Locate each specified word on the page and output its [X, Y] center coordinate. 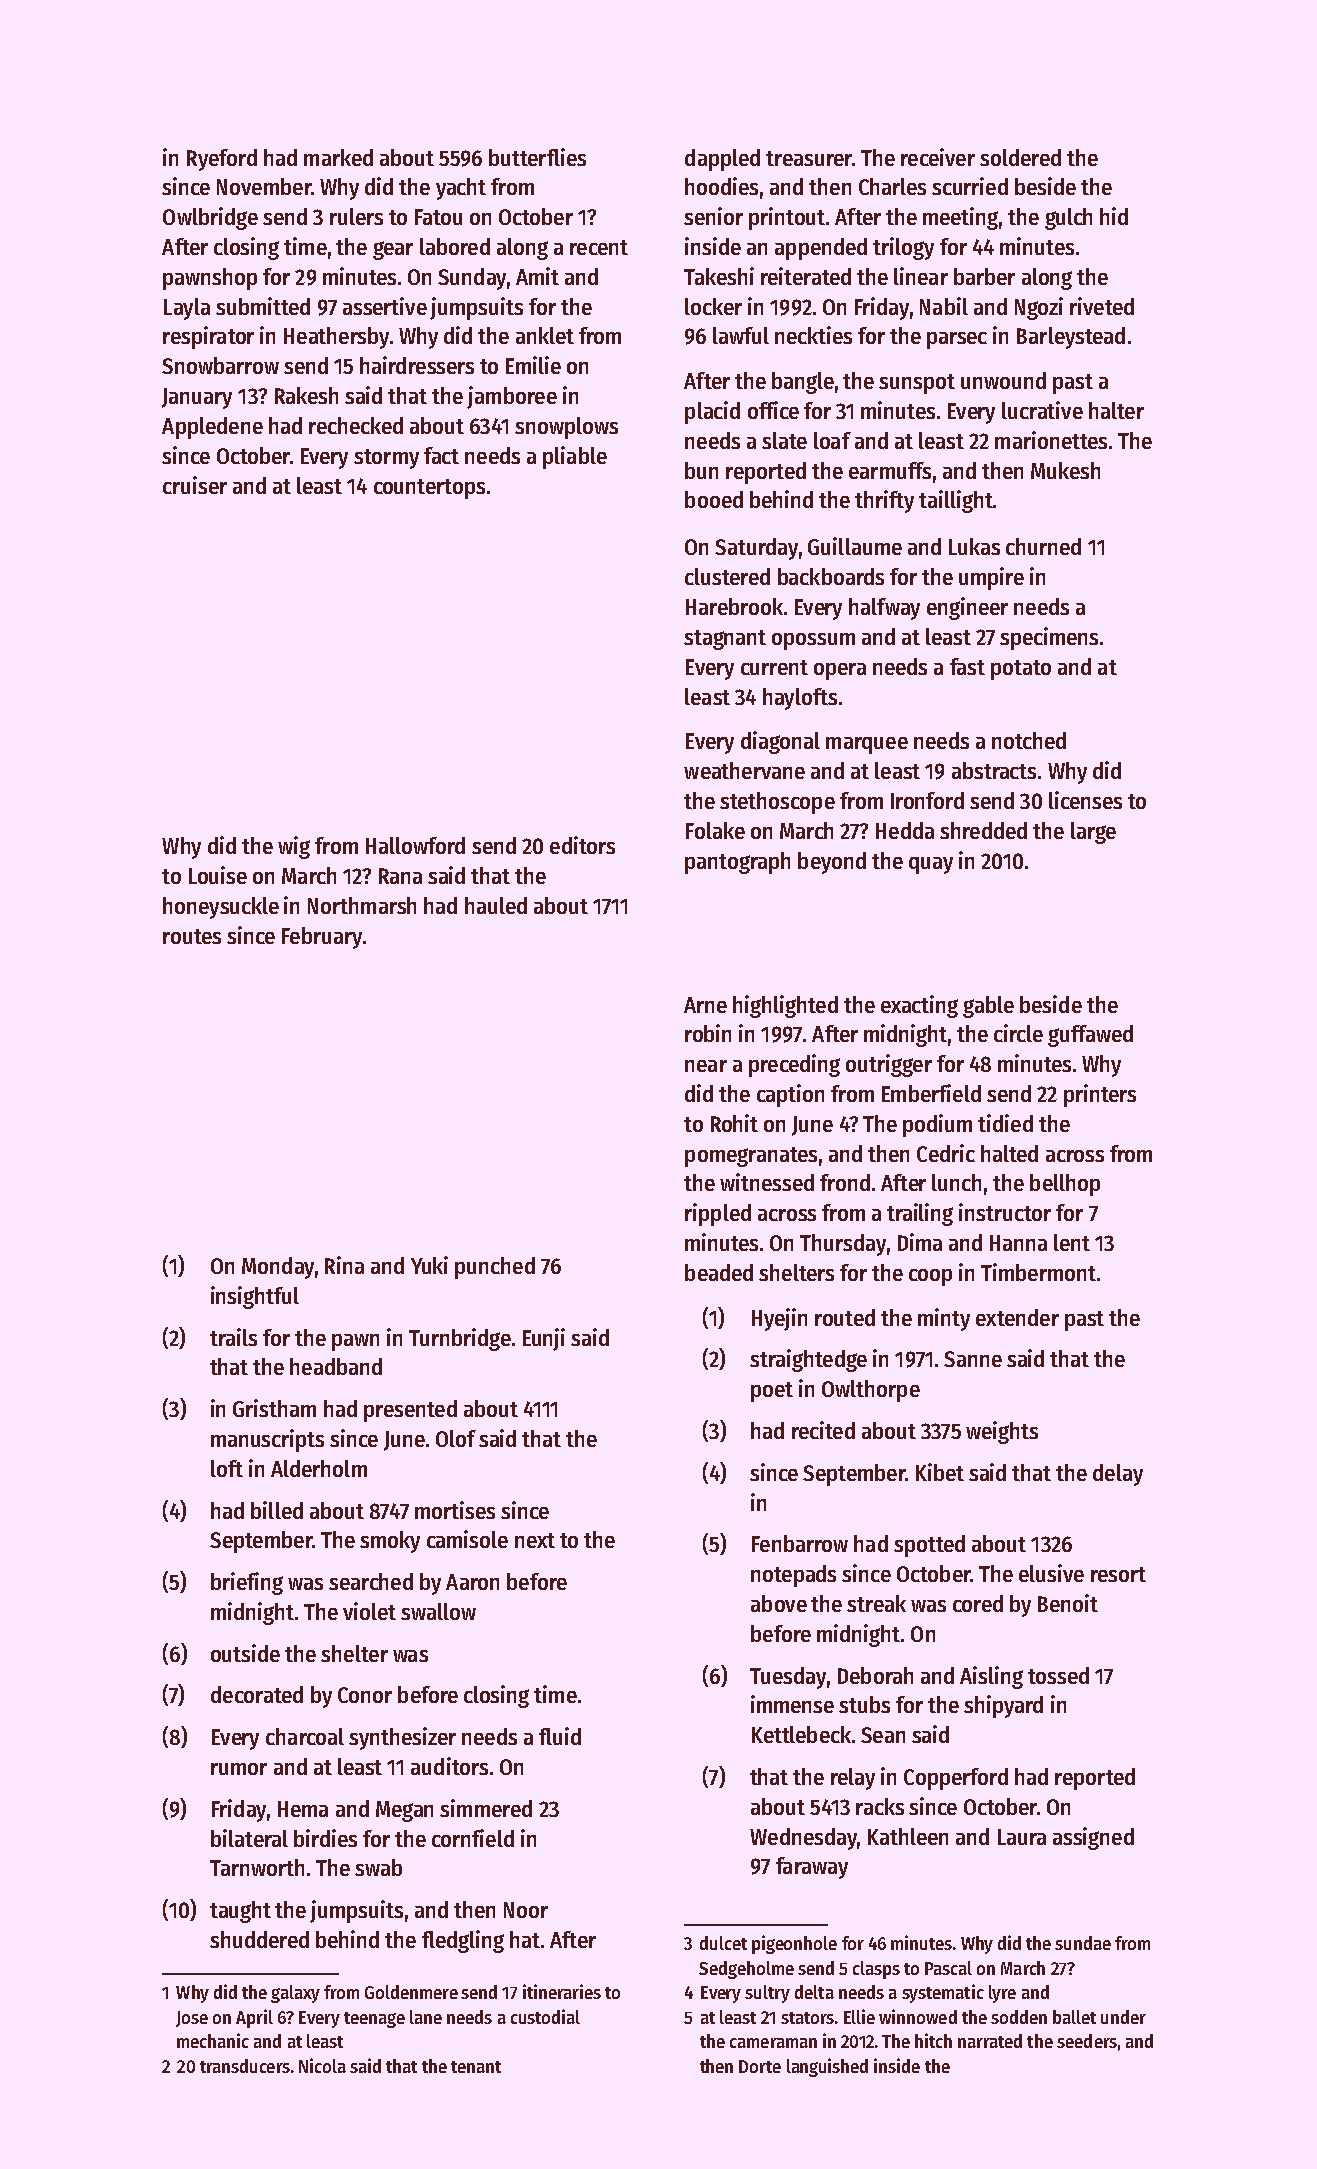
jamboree [512, 397]
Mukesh [1065, 470]
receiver [938, 157]
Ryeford [222, 160]
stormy [386, 459]
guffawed [1090, 1036]
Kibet [940, 1472]
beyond [832, 863]
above [779, 1603]
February [322, 938]
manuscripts [267, 1440]
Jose [192, 2019]
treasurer [809, 158]
